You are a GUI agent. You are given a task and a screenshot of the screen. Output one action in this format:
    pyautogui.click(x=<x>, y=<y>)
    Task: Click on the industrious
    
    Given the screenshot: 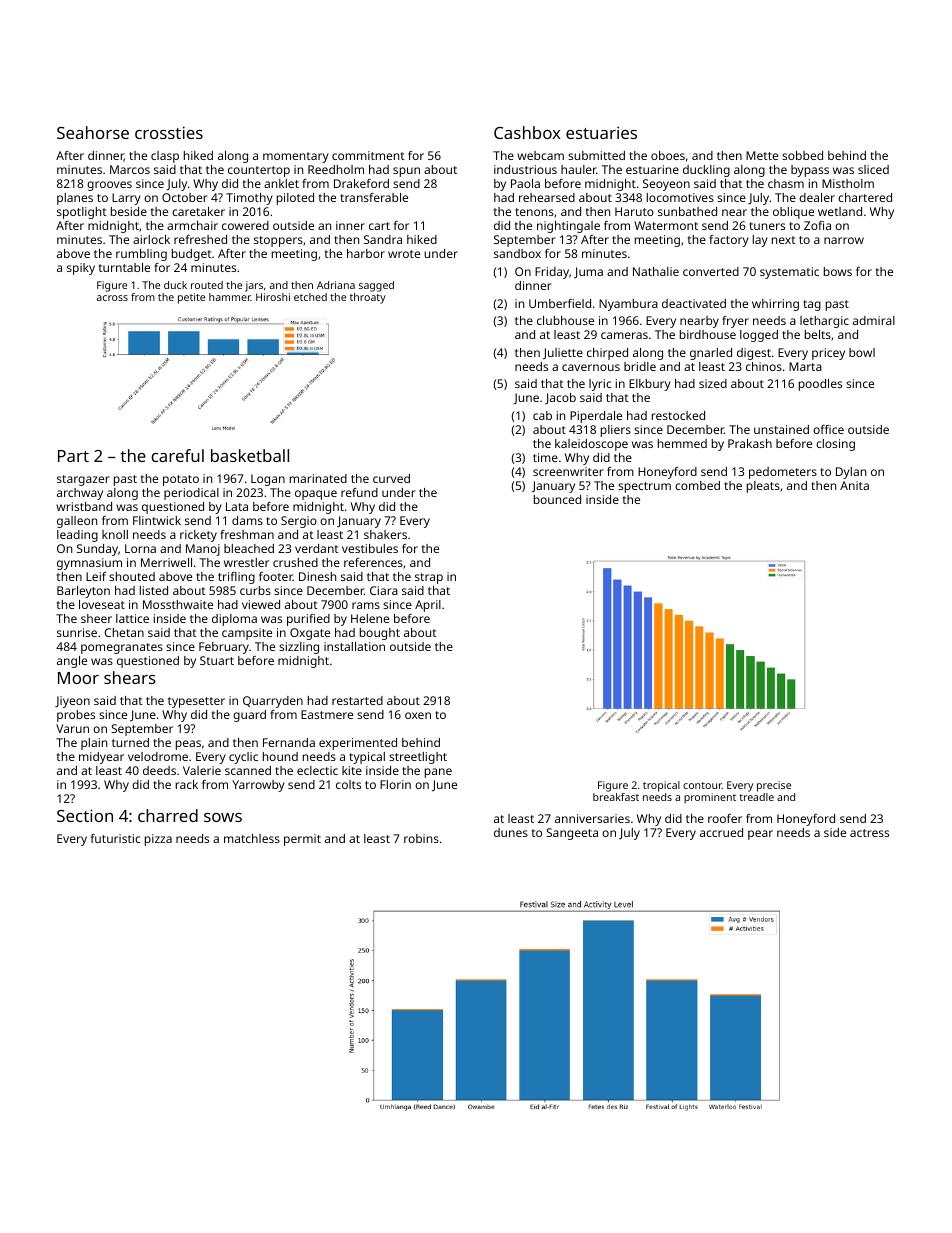 What is the action you would take?
    pyautogui.click(x=525, y=169)
